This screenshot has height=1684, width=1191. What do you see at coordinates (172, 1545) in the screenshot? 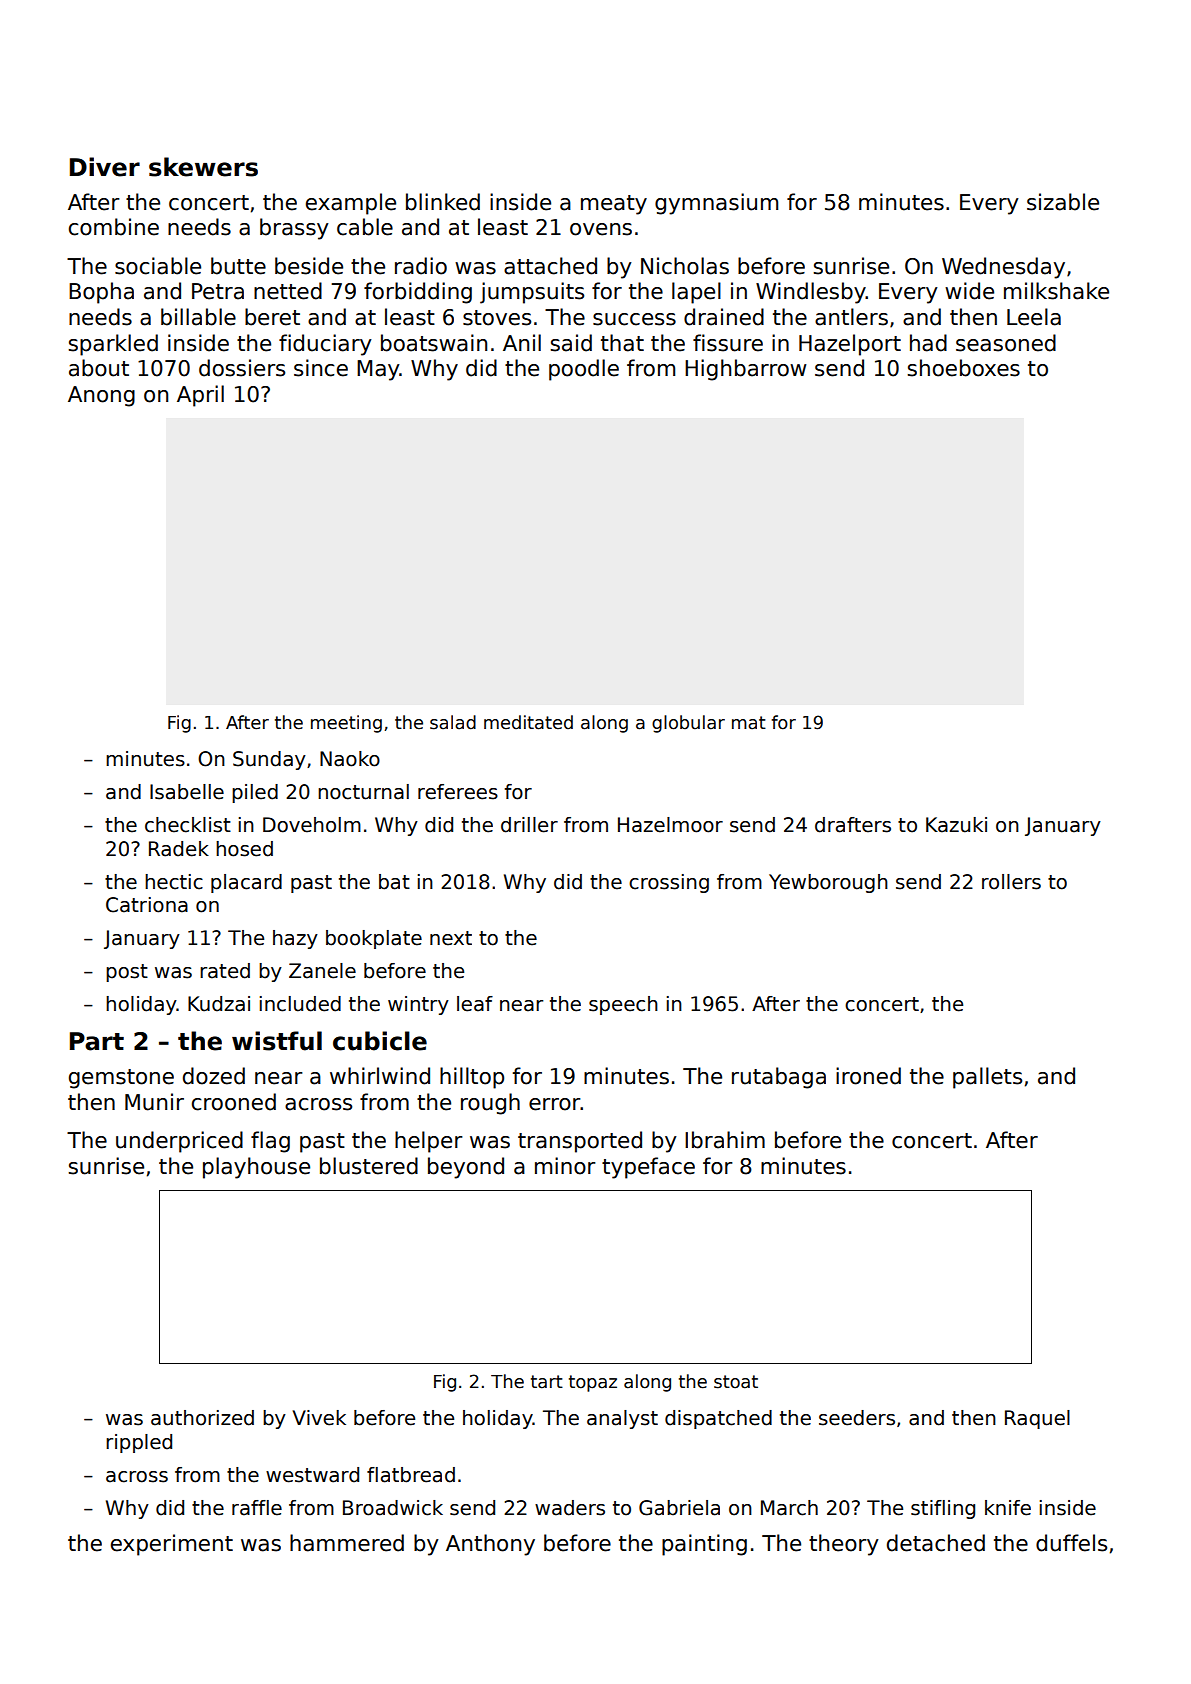
I see `experiment` at bounding box center [172, 1545].
